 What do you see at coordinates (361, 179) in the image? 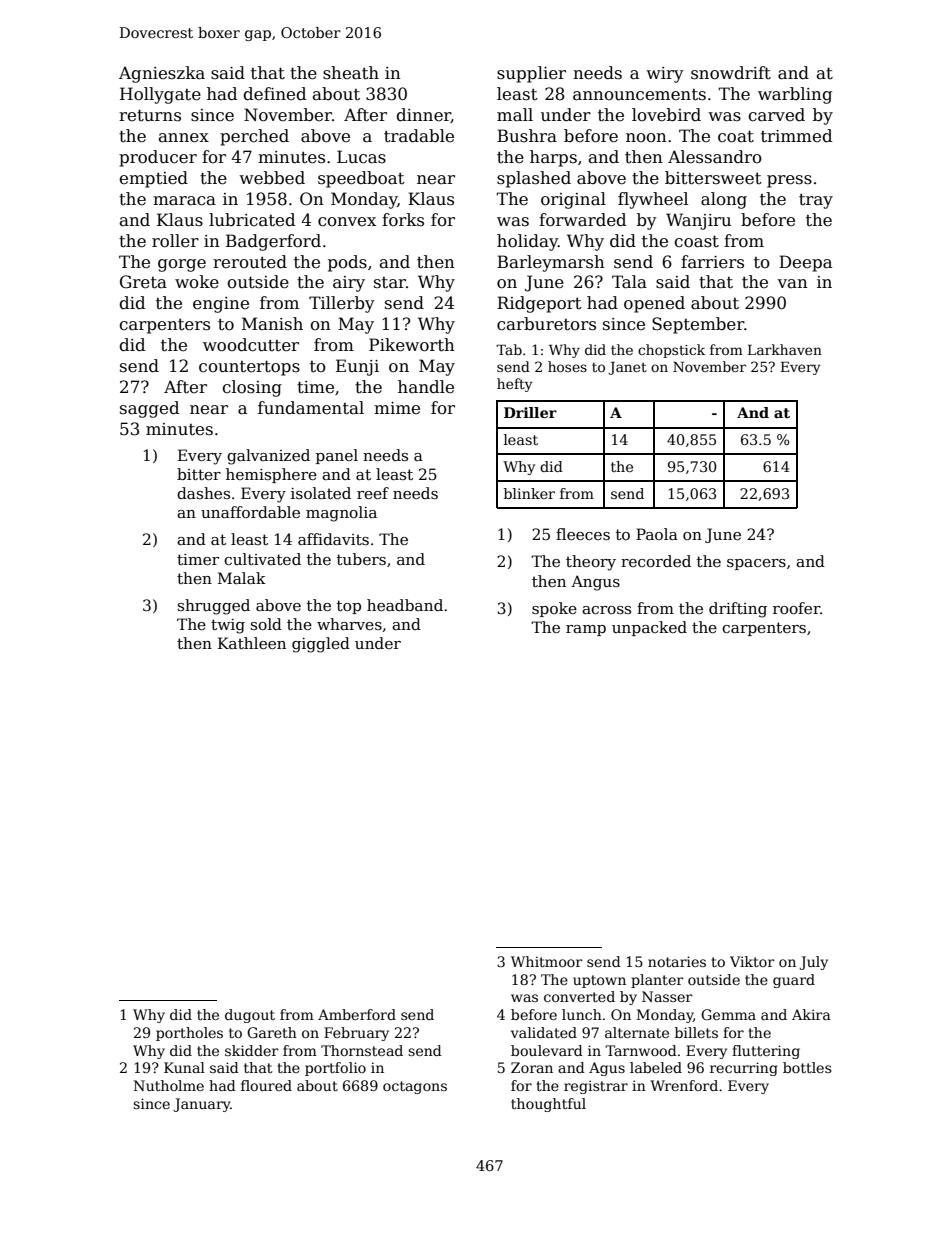
I see `speedboat` at bounding box center [361, 179].
